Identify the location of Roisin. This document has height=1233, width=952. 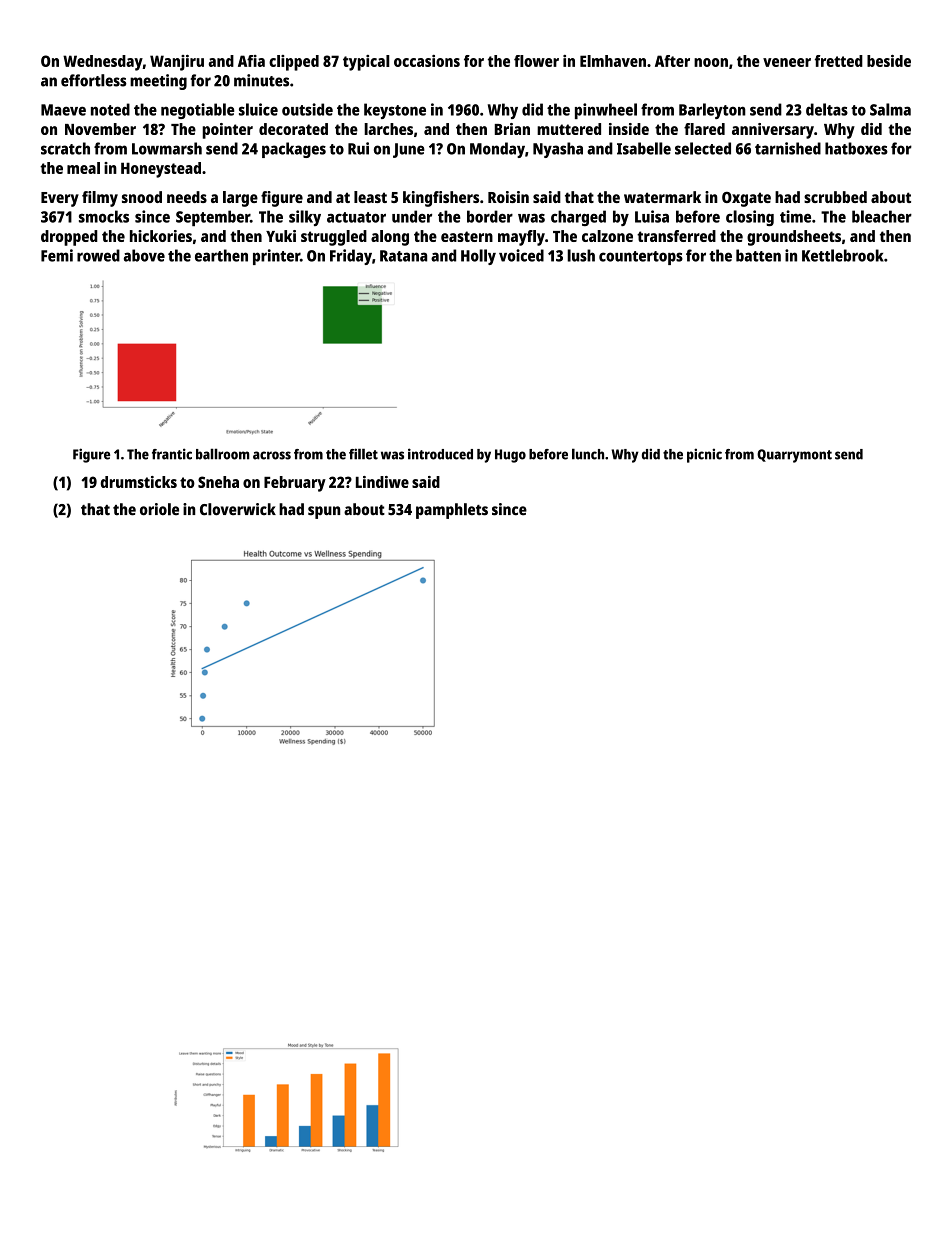
(508, 197).
